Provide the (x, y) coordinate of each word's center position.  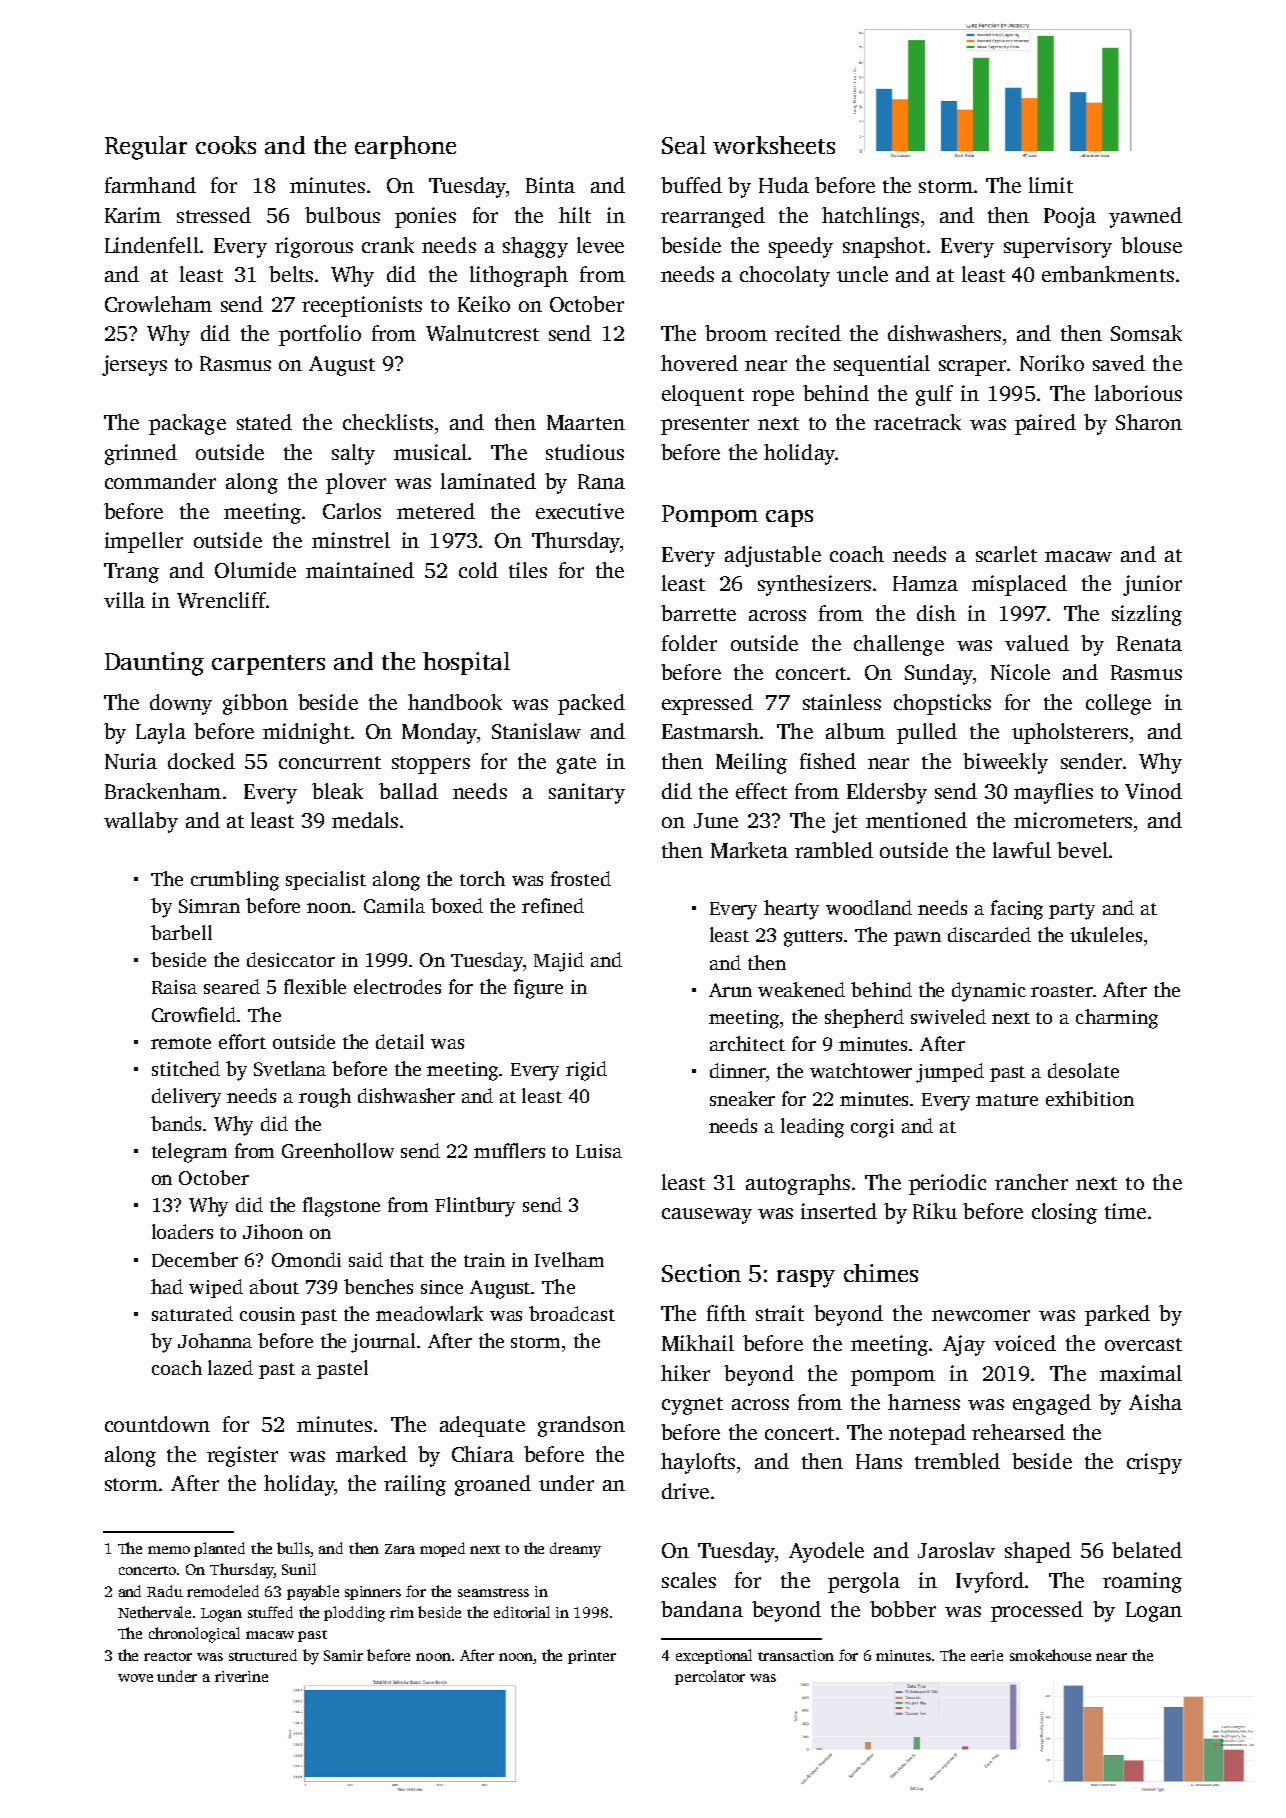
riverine (241, 1676)
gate (576, 765)
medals (365, 820)
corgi (872, 1128)
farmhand (150, 185)
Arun (730, 990)
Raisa (174, 987)
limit (1051, 185)
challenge (899, 645)
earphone (405, 147)
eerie (987, 1655)
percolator (710, 1677)
